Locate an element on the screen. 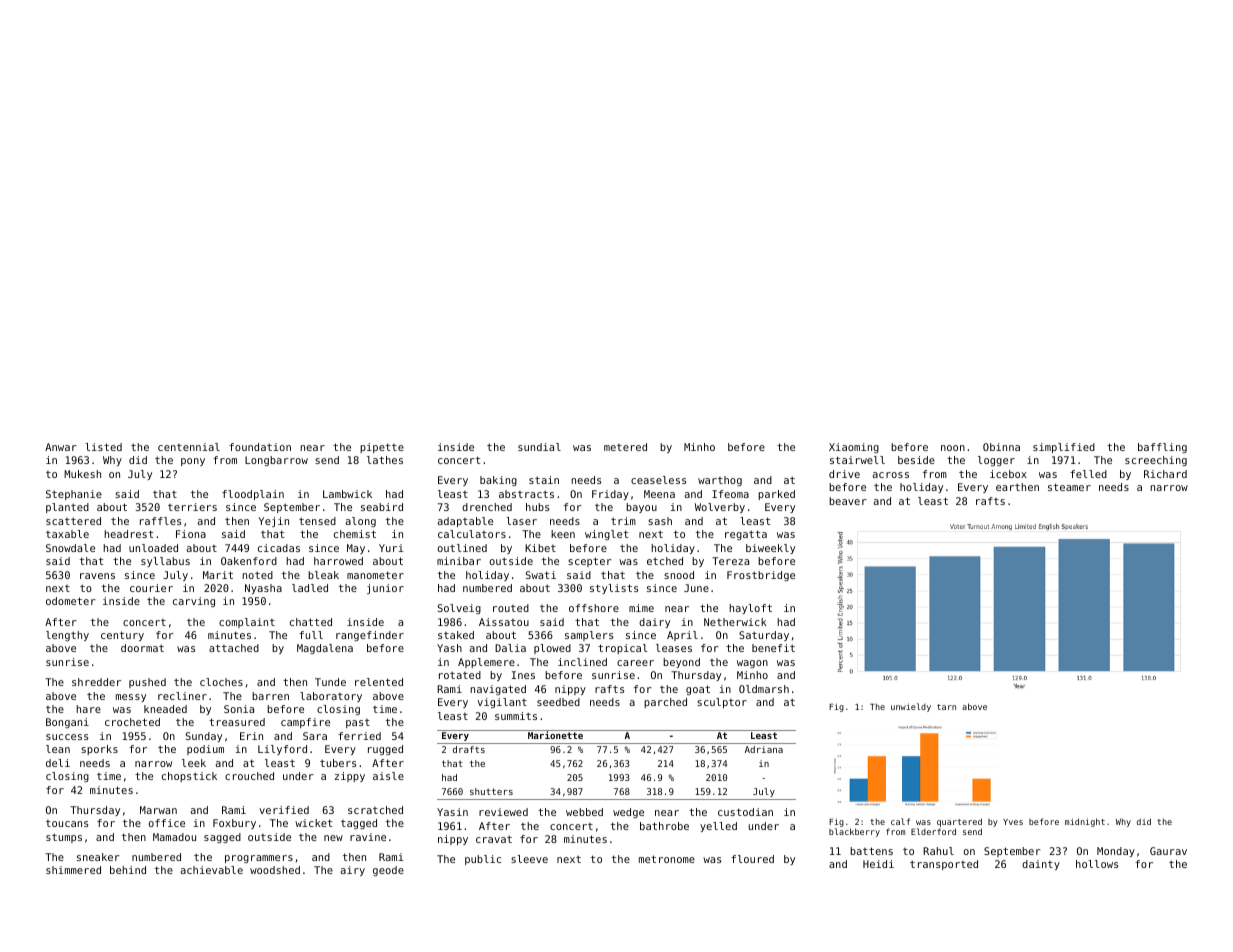  Obinna is located at coordinates (1001, 447).
